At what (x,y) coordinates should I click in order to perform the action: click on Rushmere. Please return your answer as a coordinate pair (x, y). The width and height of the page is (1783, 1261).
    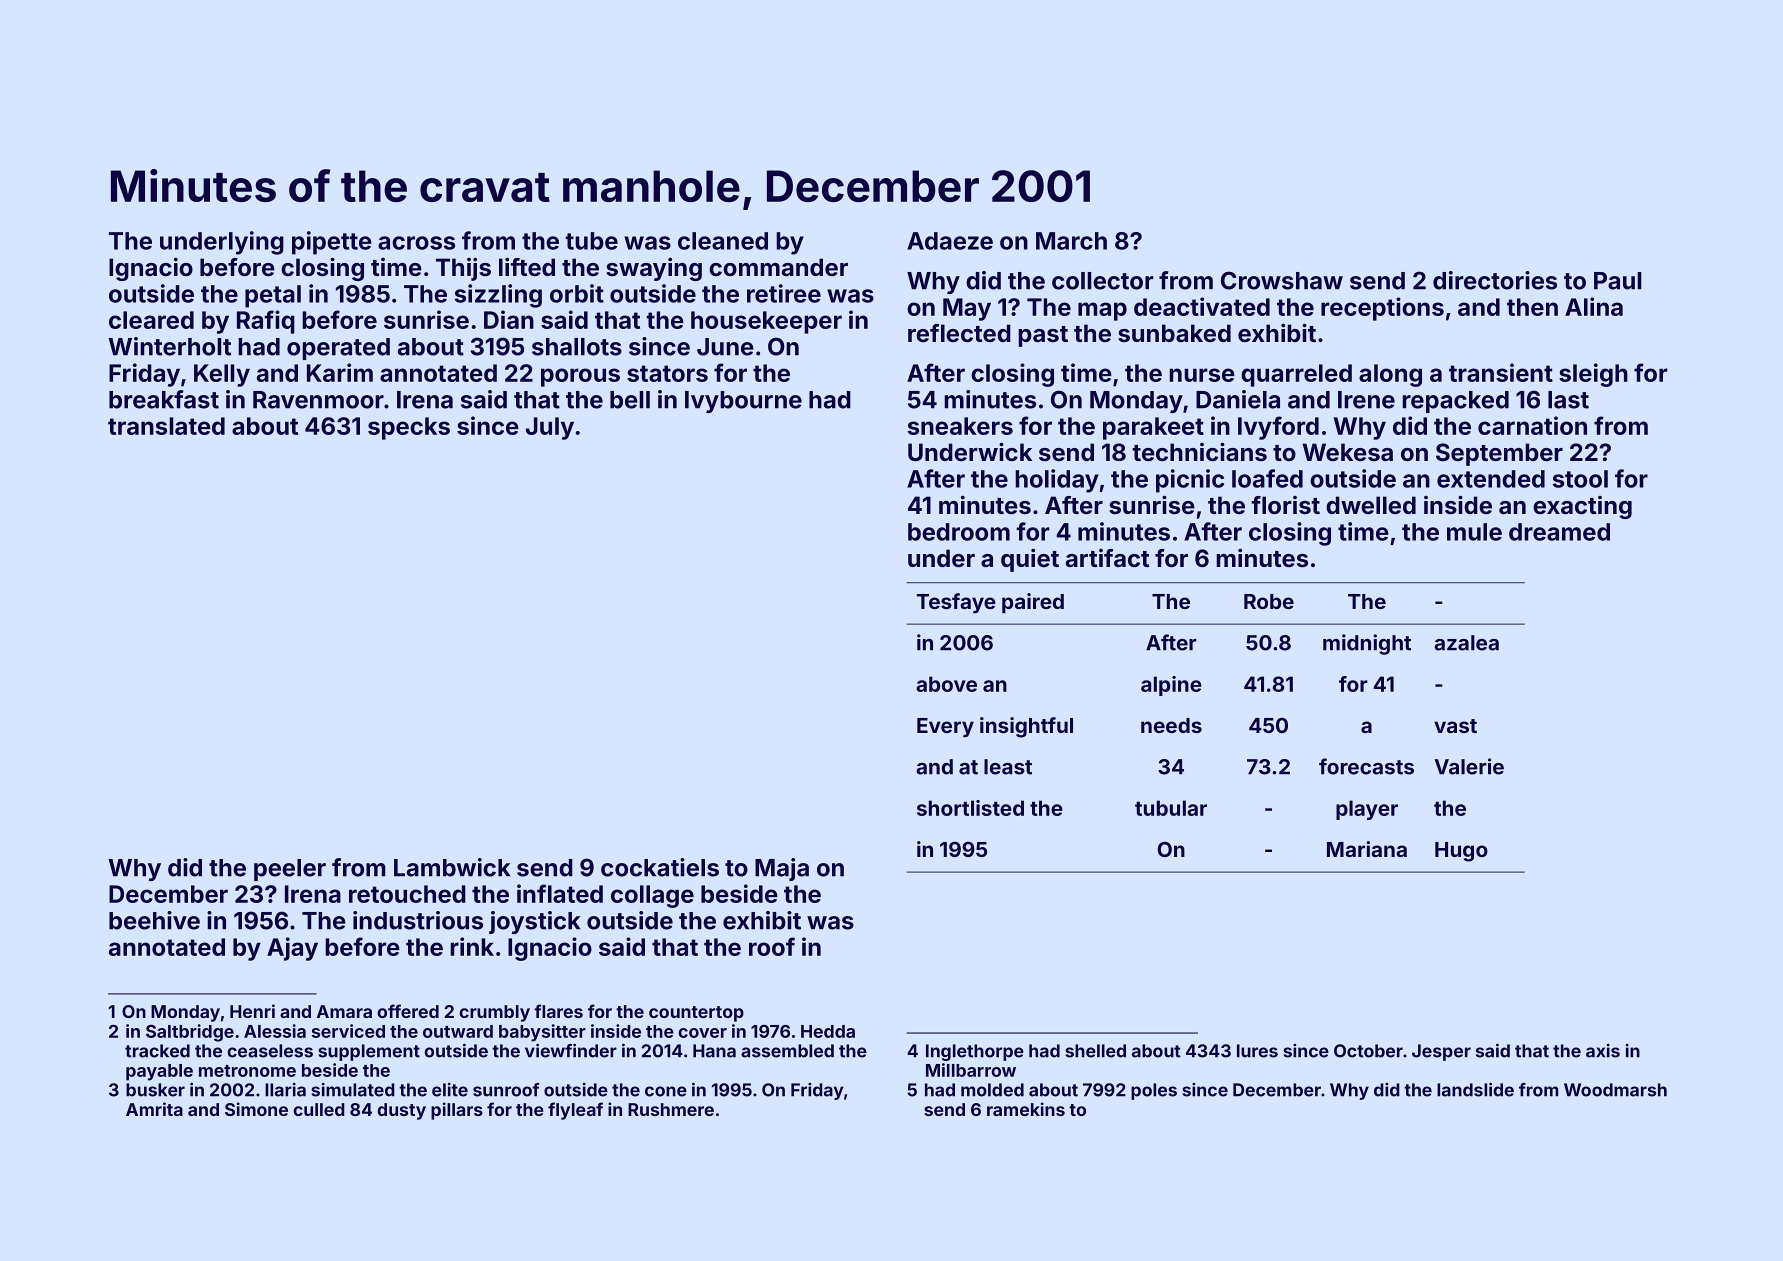
    Looking at the image, I should click on (671, 1109).
